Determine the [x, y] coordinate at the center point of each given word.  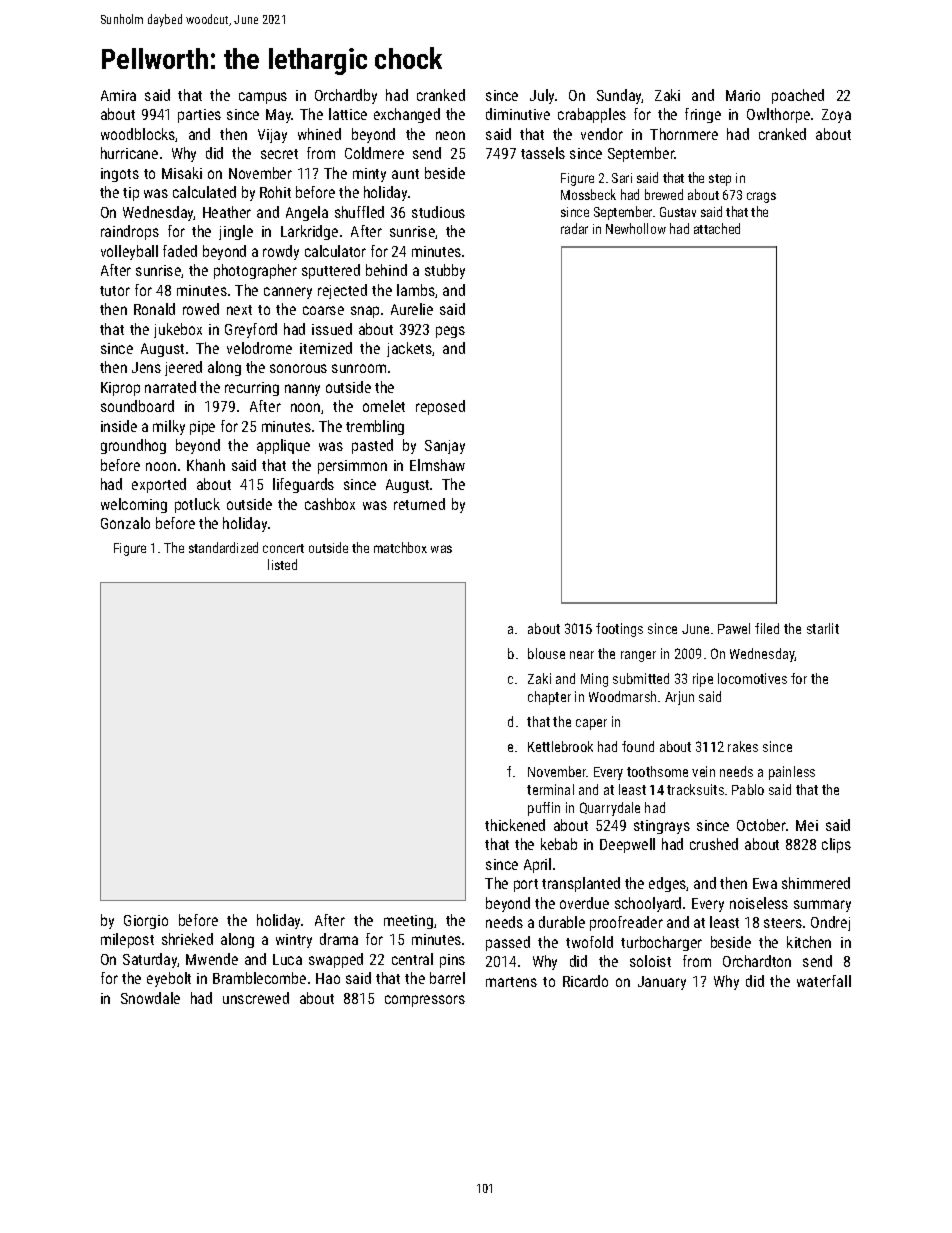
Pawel [734, 628]
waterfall [824, 981]
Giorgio [146, 922]
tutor [115, 291]
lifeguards [303, 485]
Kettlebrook [560, 746]
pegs [450, 332]
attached [717, 228]
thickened [515, 825]
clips [836, 845]
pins [452, 961]
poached [798, 96]
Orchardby [346, 96]
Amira [118, 95]
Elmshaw [437, 465]
